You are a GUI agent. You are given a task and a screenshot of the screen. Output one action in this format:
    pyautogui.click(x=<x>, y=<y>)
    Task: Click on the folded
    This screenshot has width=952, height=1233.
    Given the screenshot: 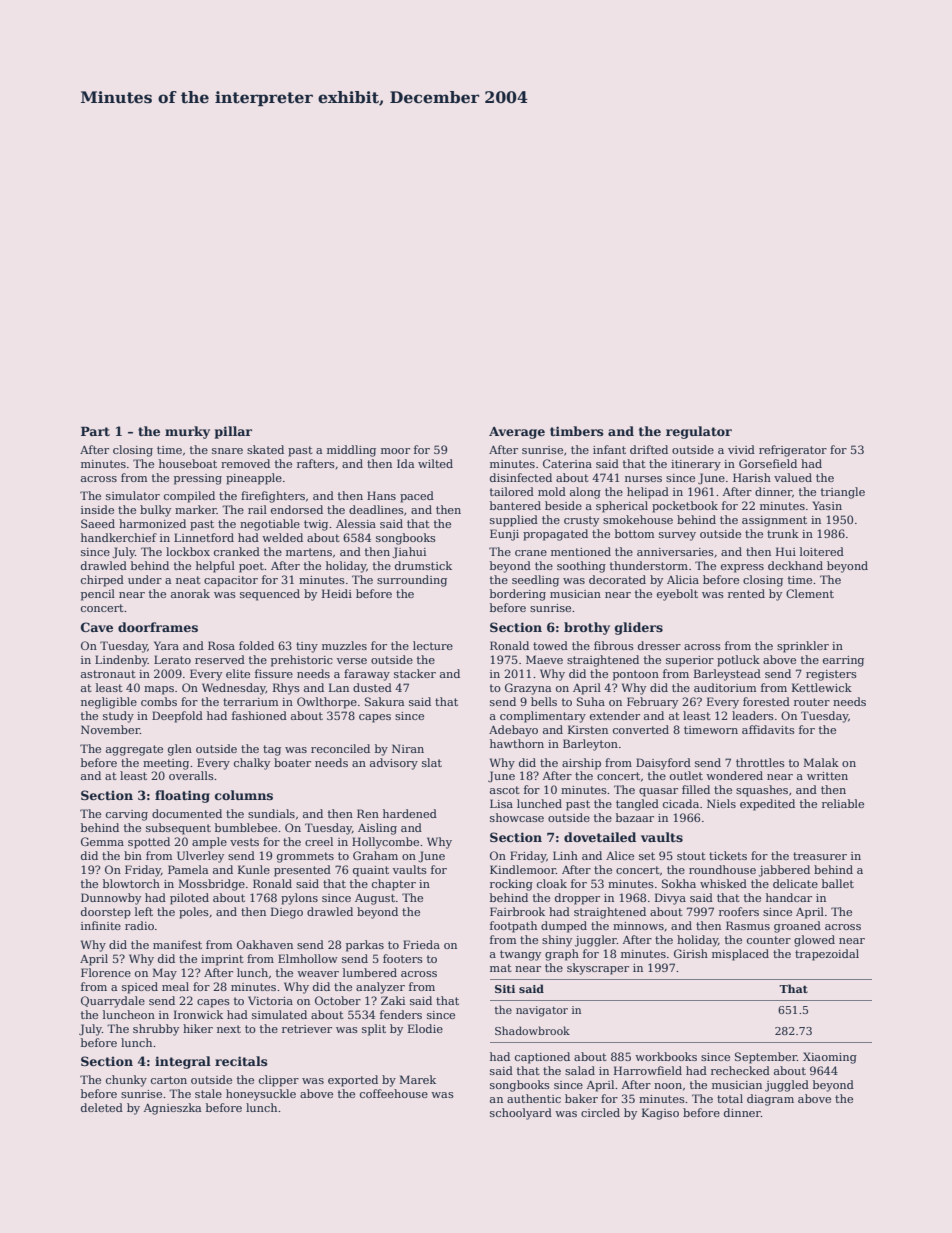 What is the action you would take?
    pyautogui.click(x=256, y=645)
